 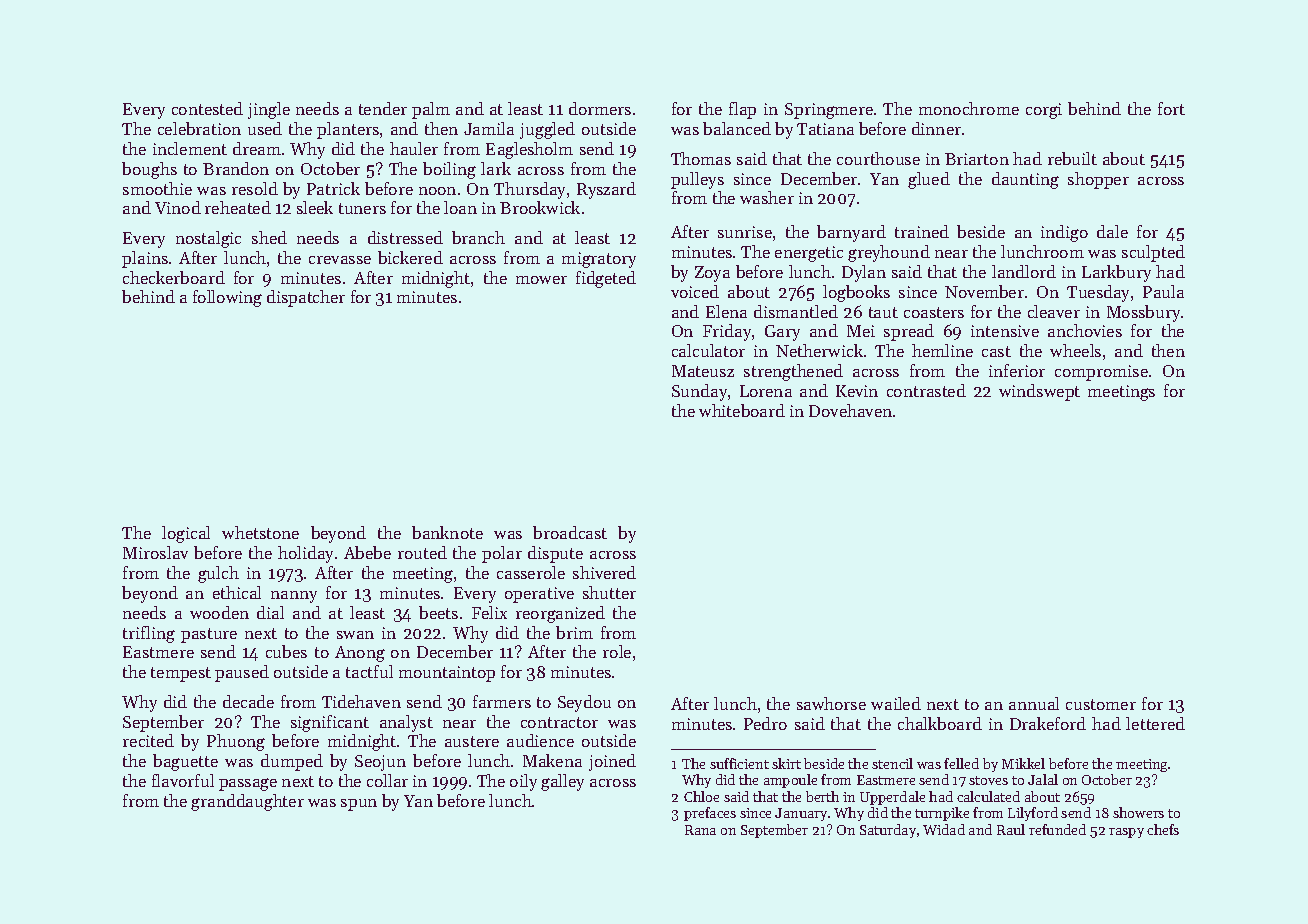 I want to click on fort, so click(x=1171, y=108).
